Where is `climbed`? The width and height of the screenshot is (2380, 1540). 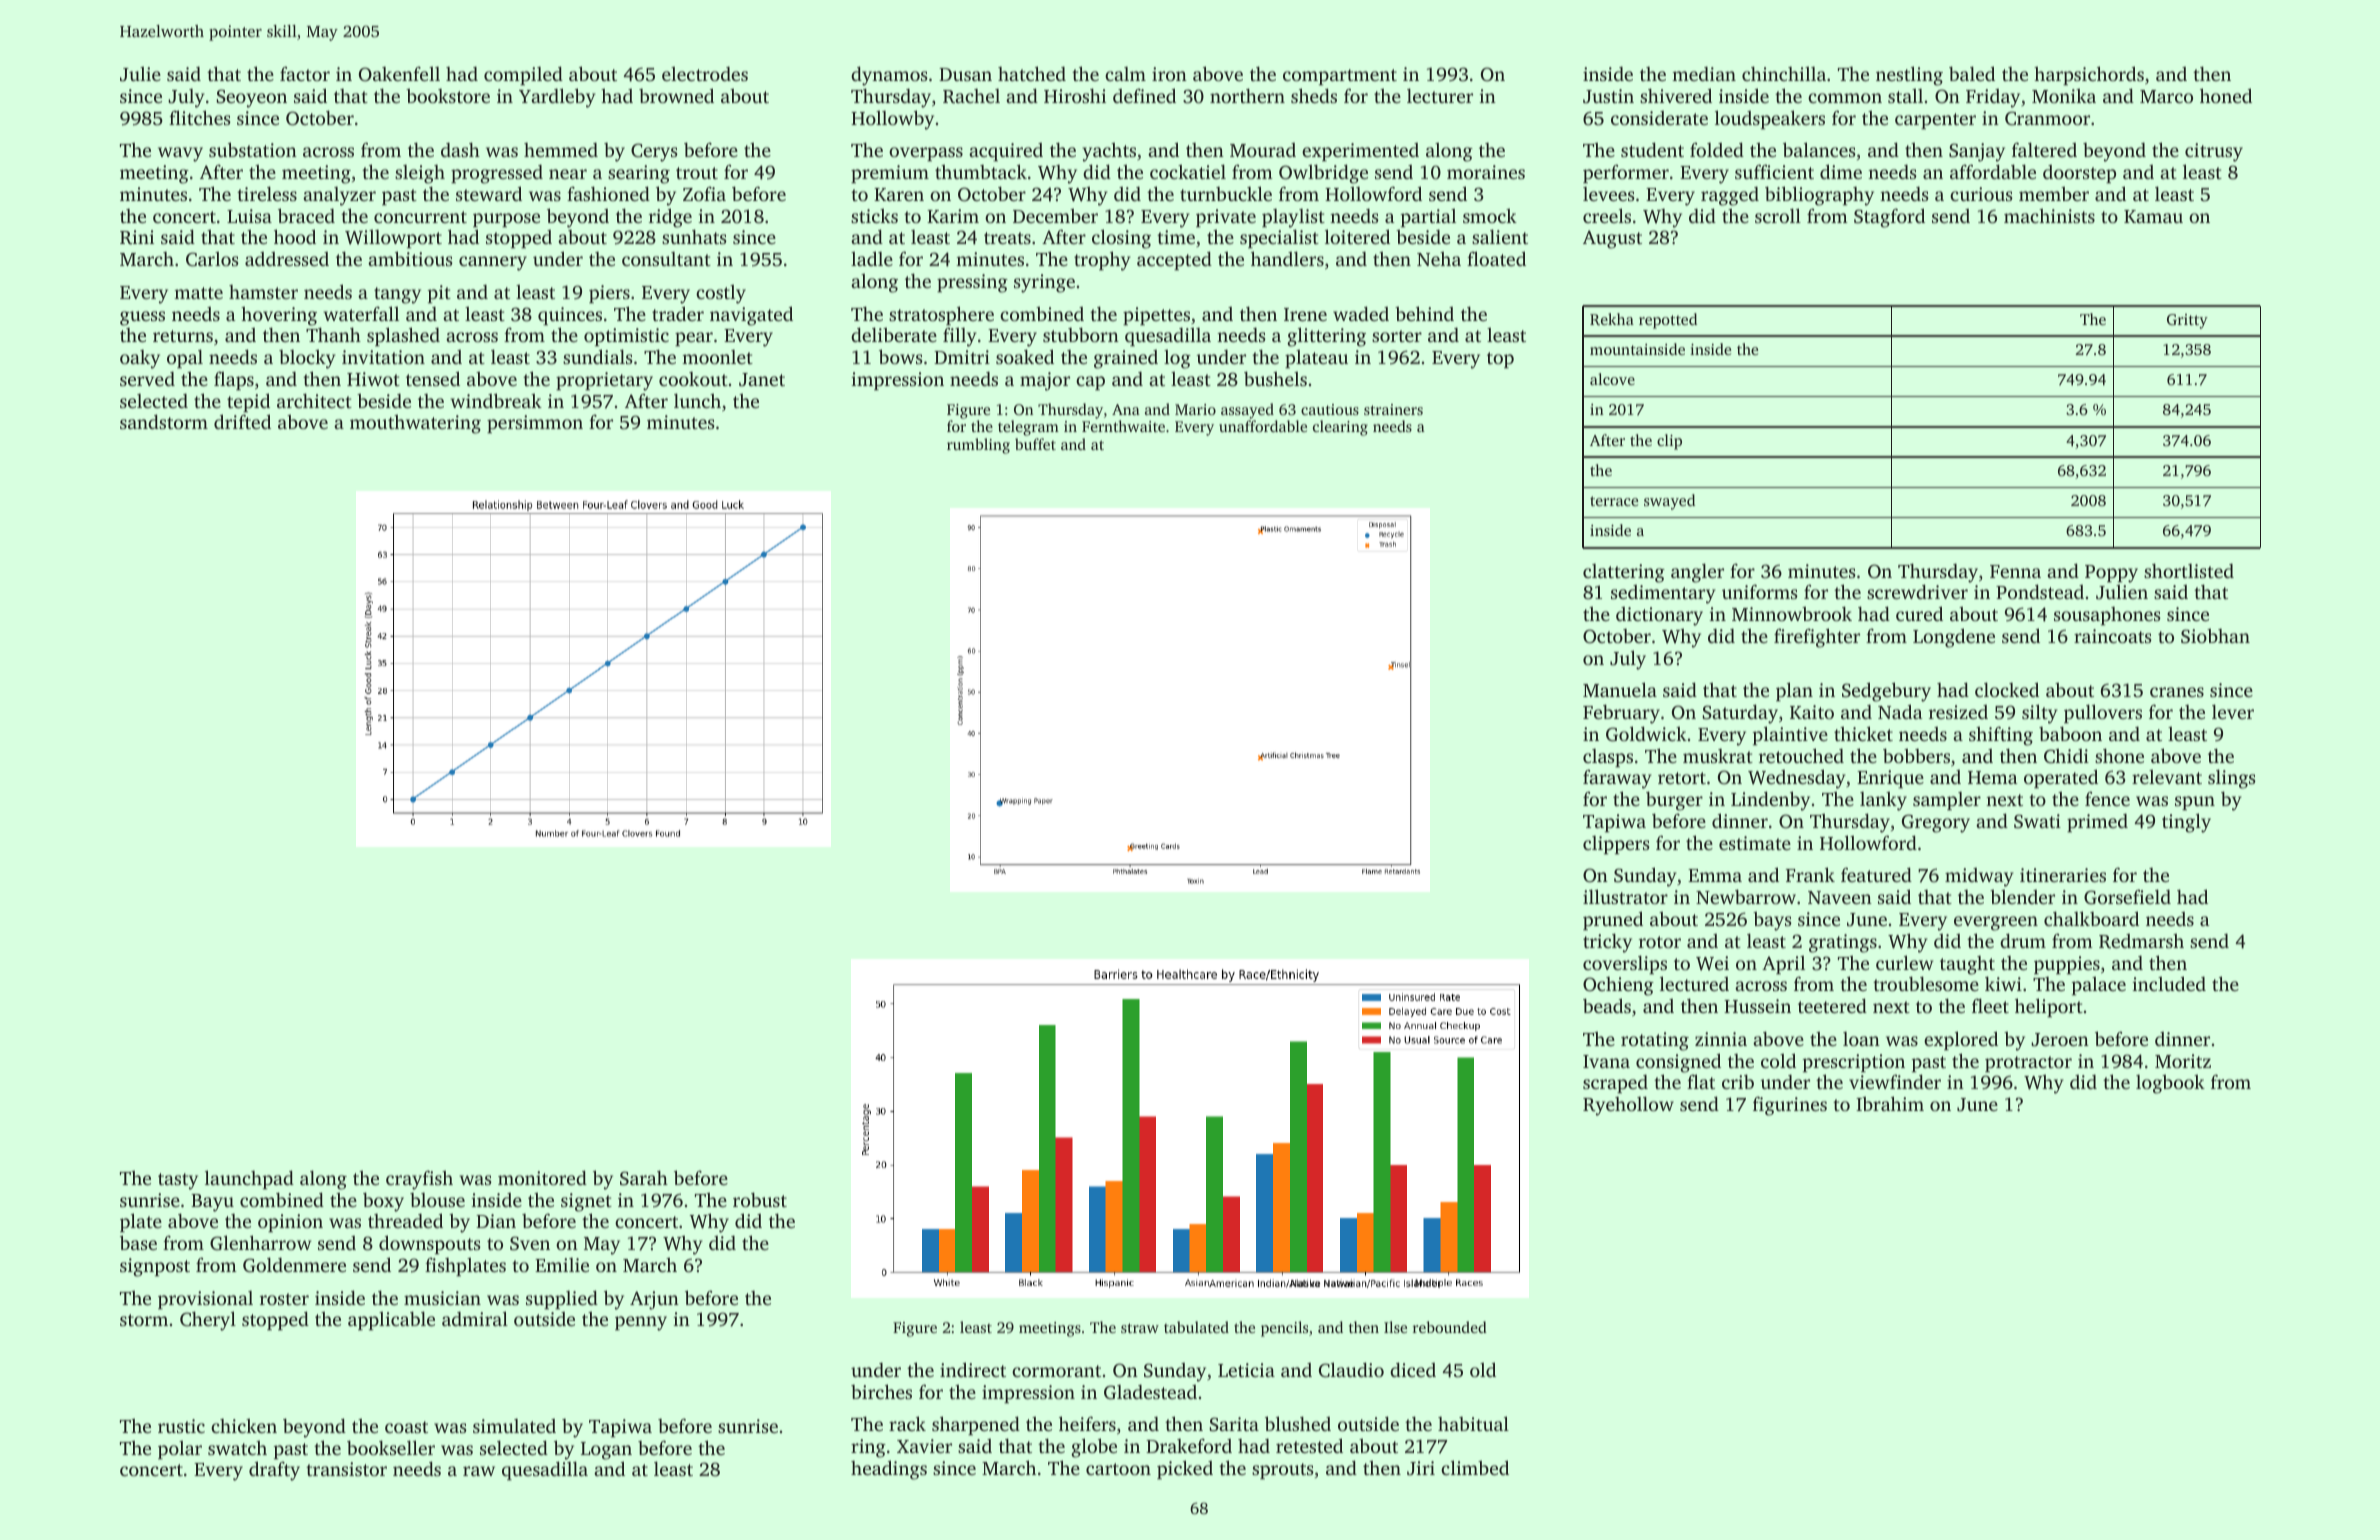
climbed is located at coordinates (1475, 1467).
